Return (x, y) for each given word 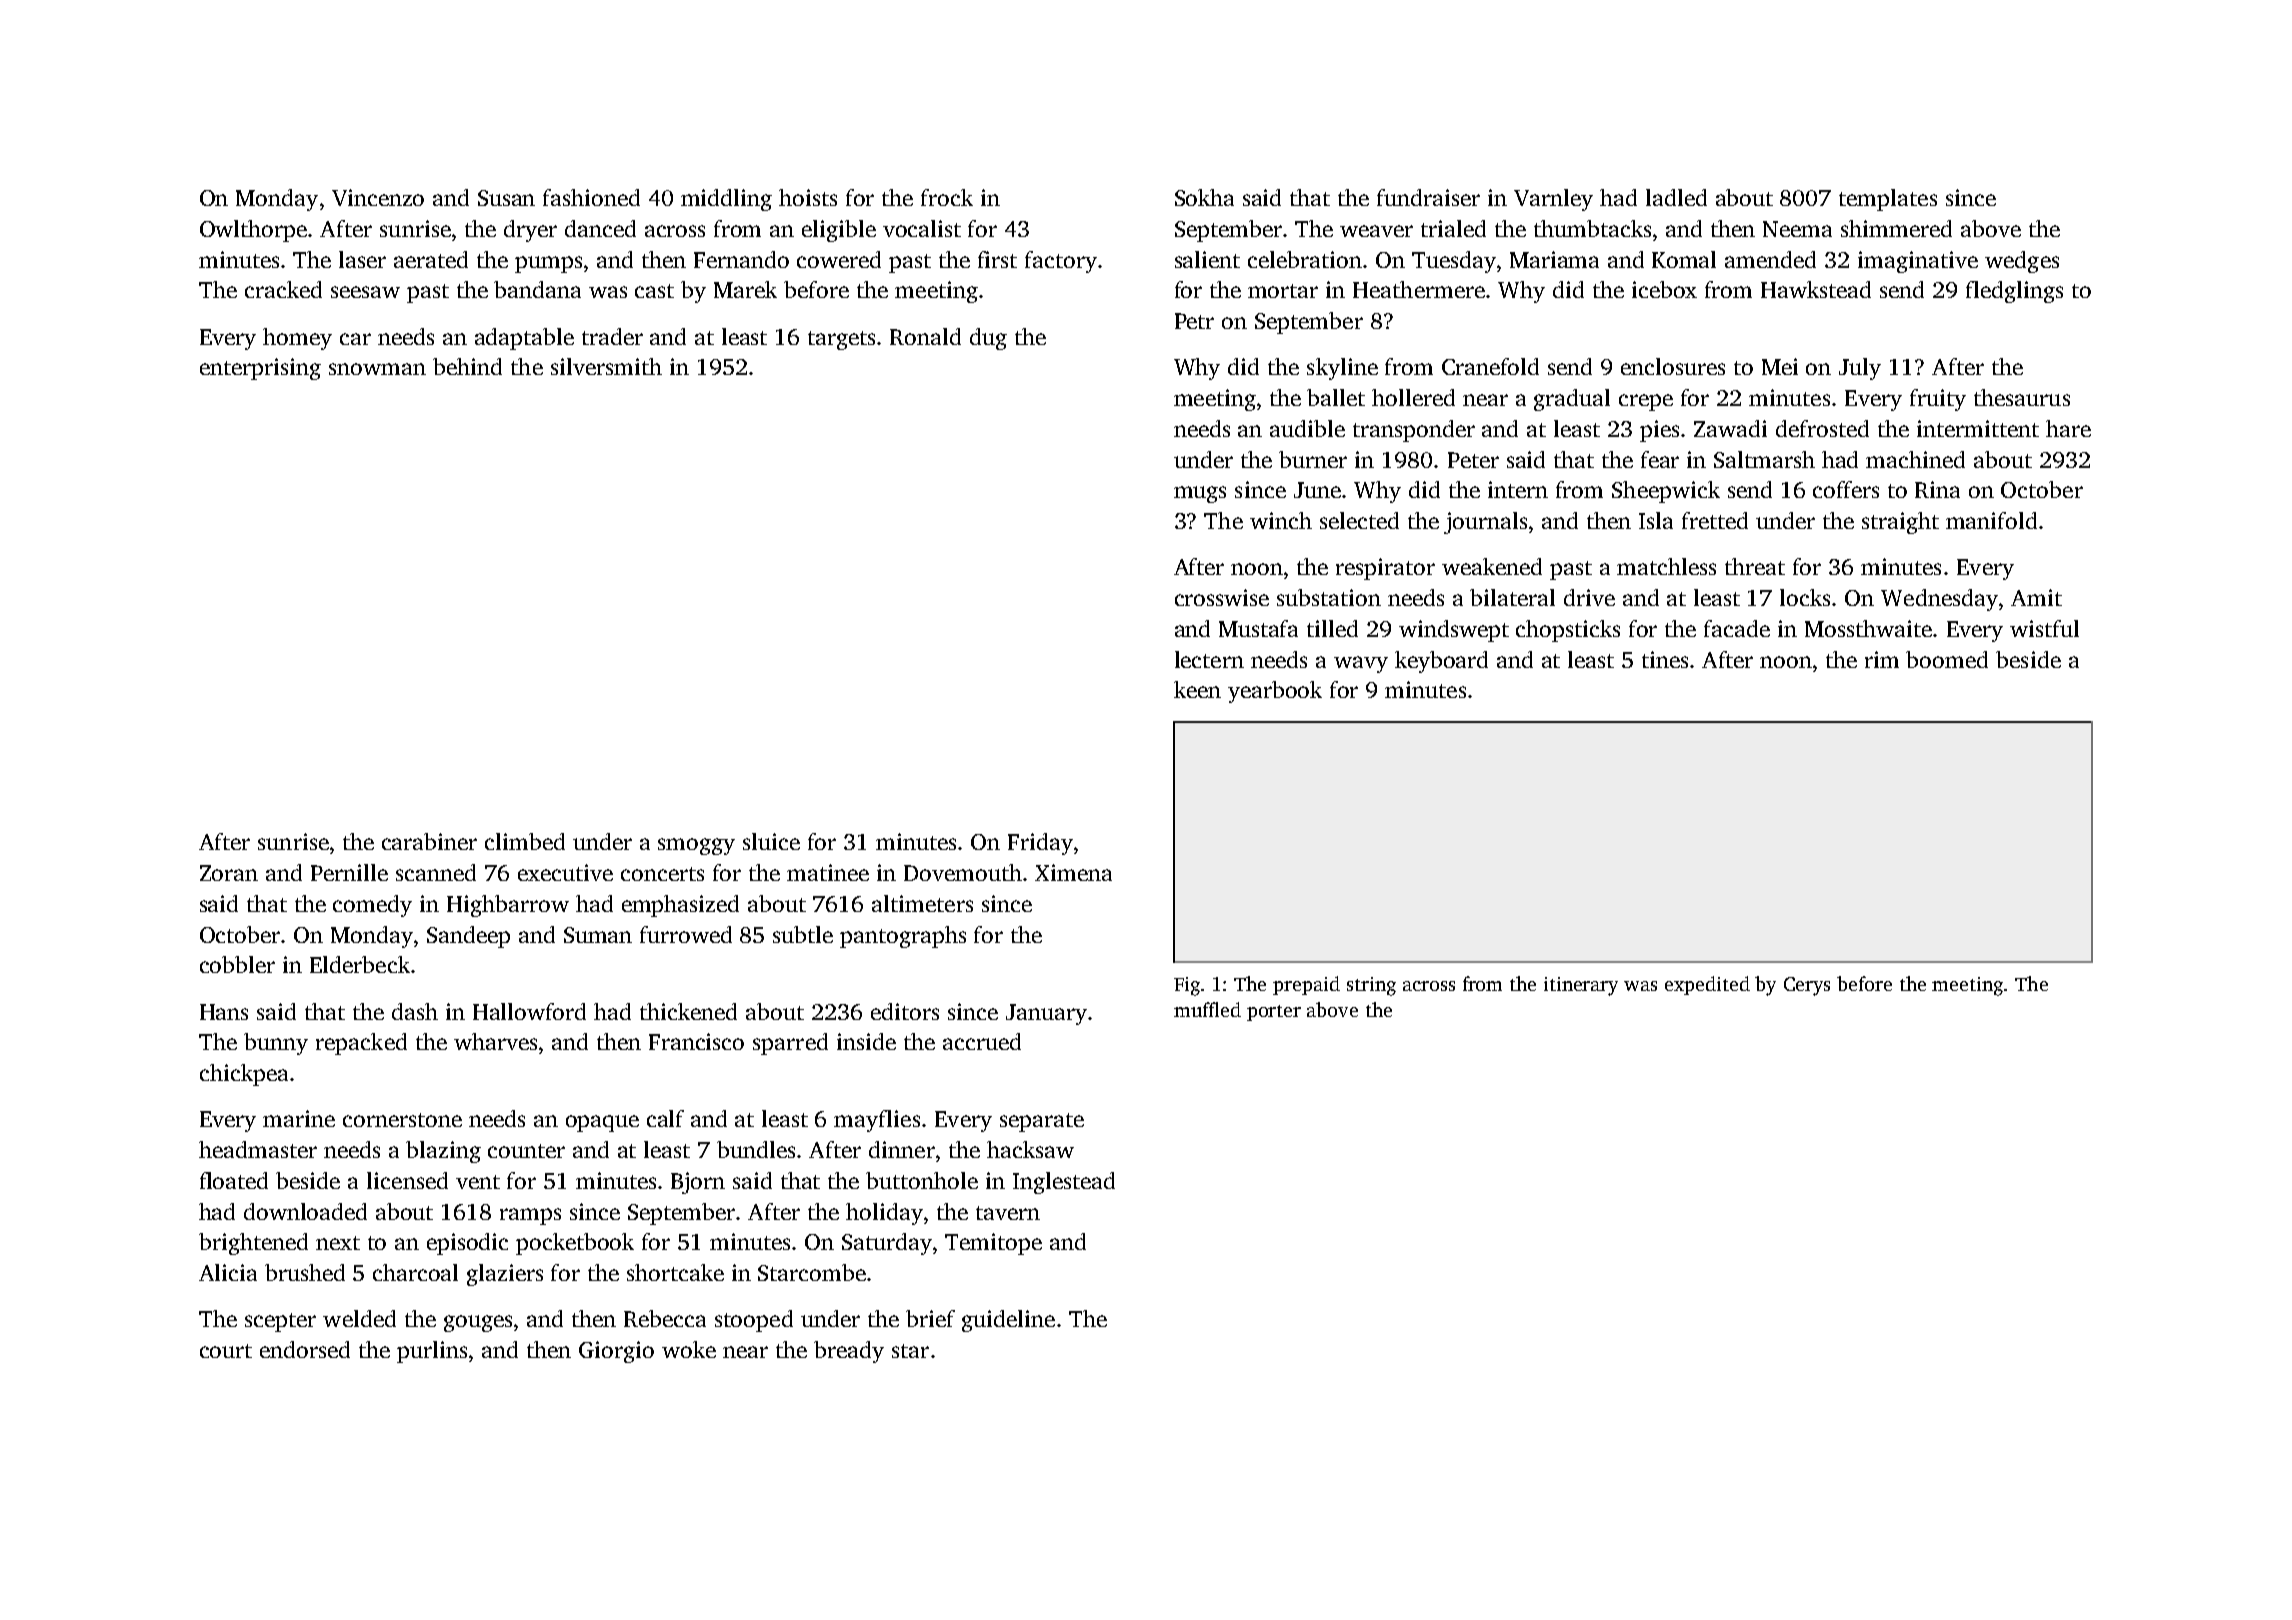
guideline (1008, 1321)
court (226, 1351)
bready (849, 1352)
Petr (1194, 321)
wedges (2022, 262)
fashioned (591, 197)
